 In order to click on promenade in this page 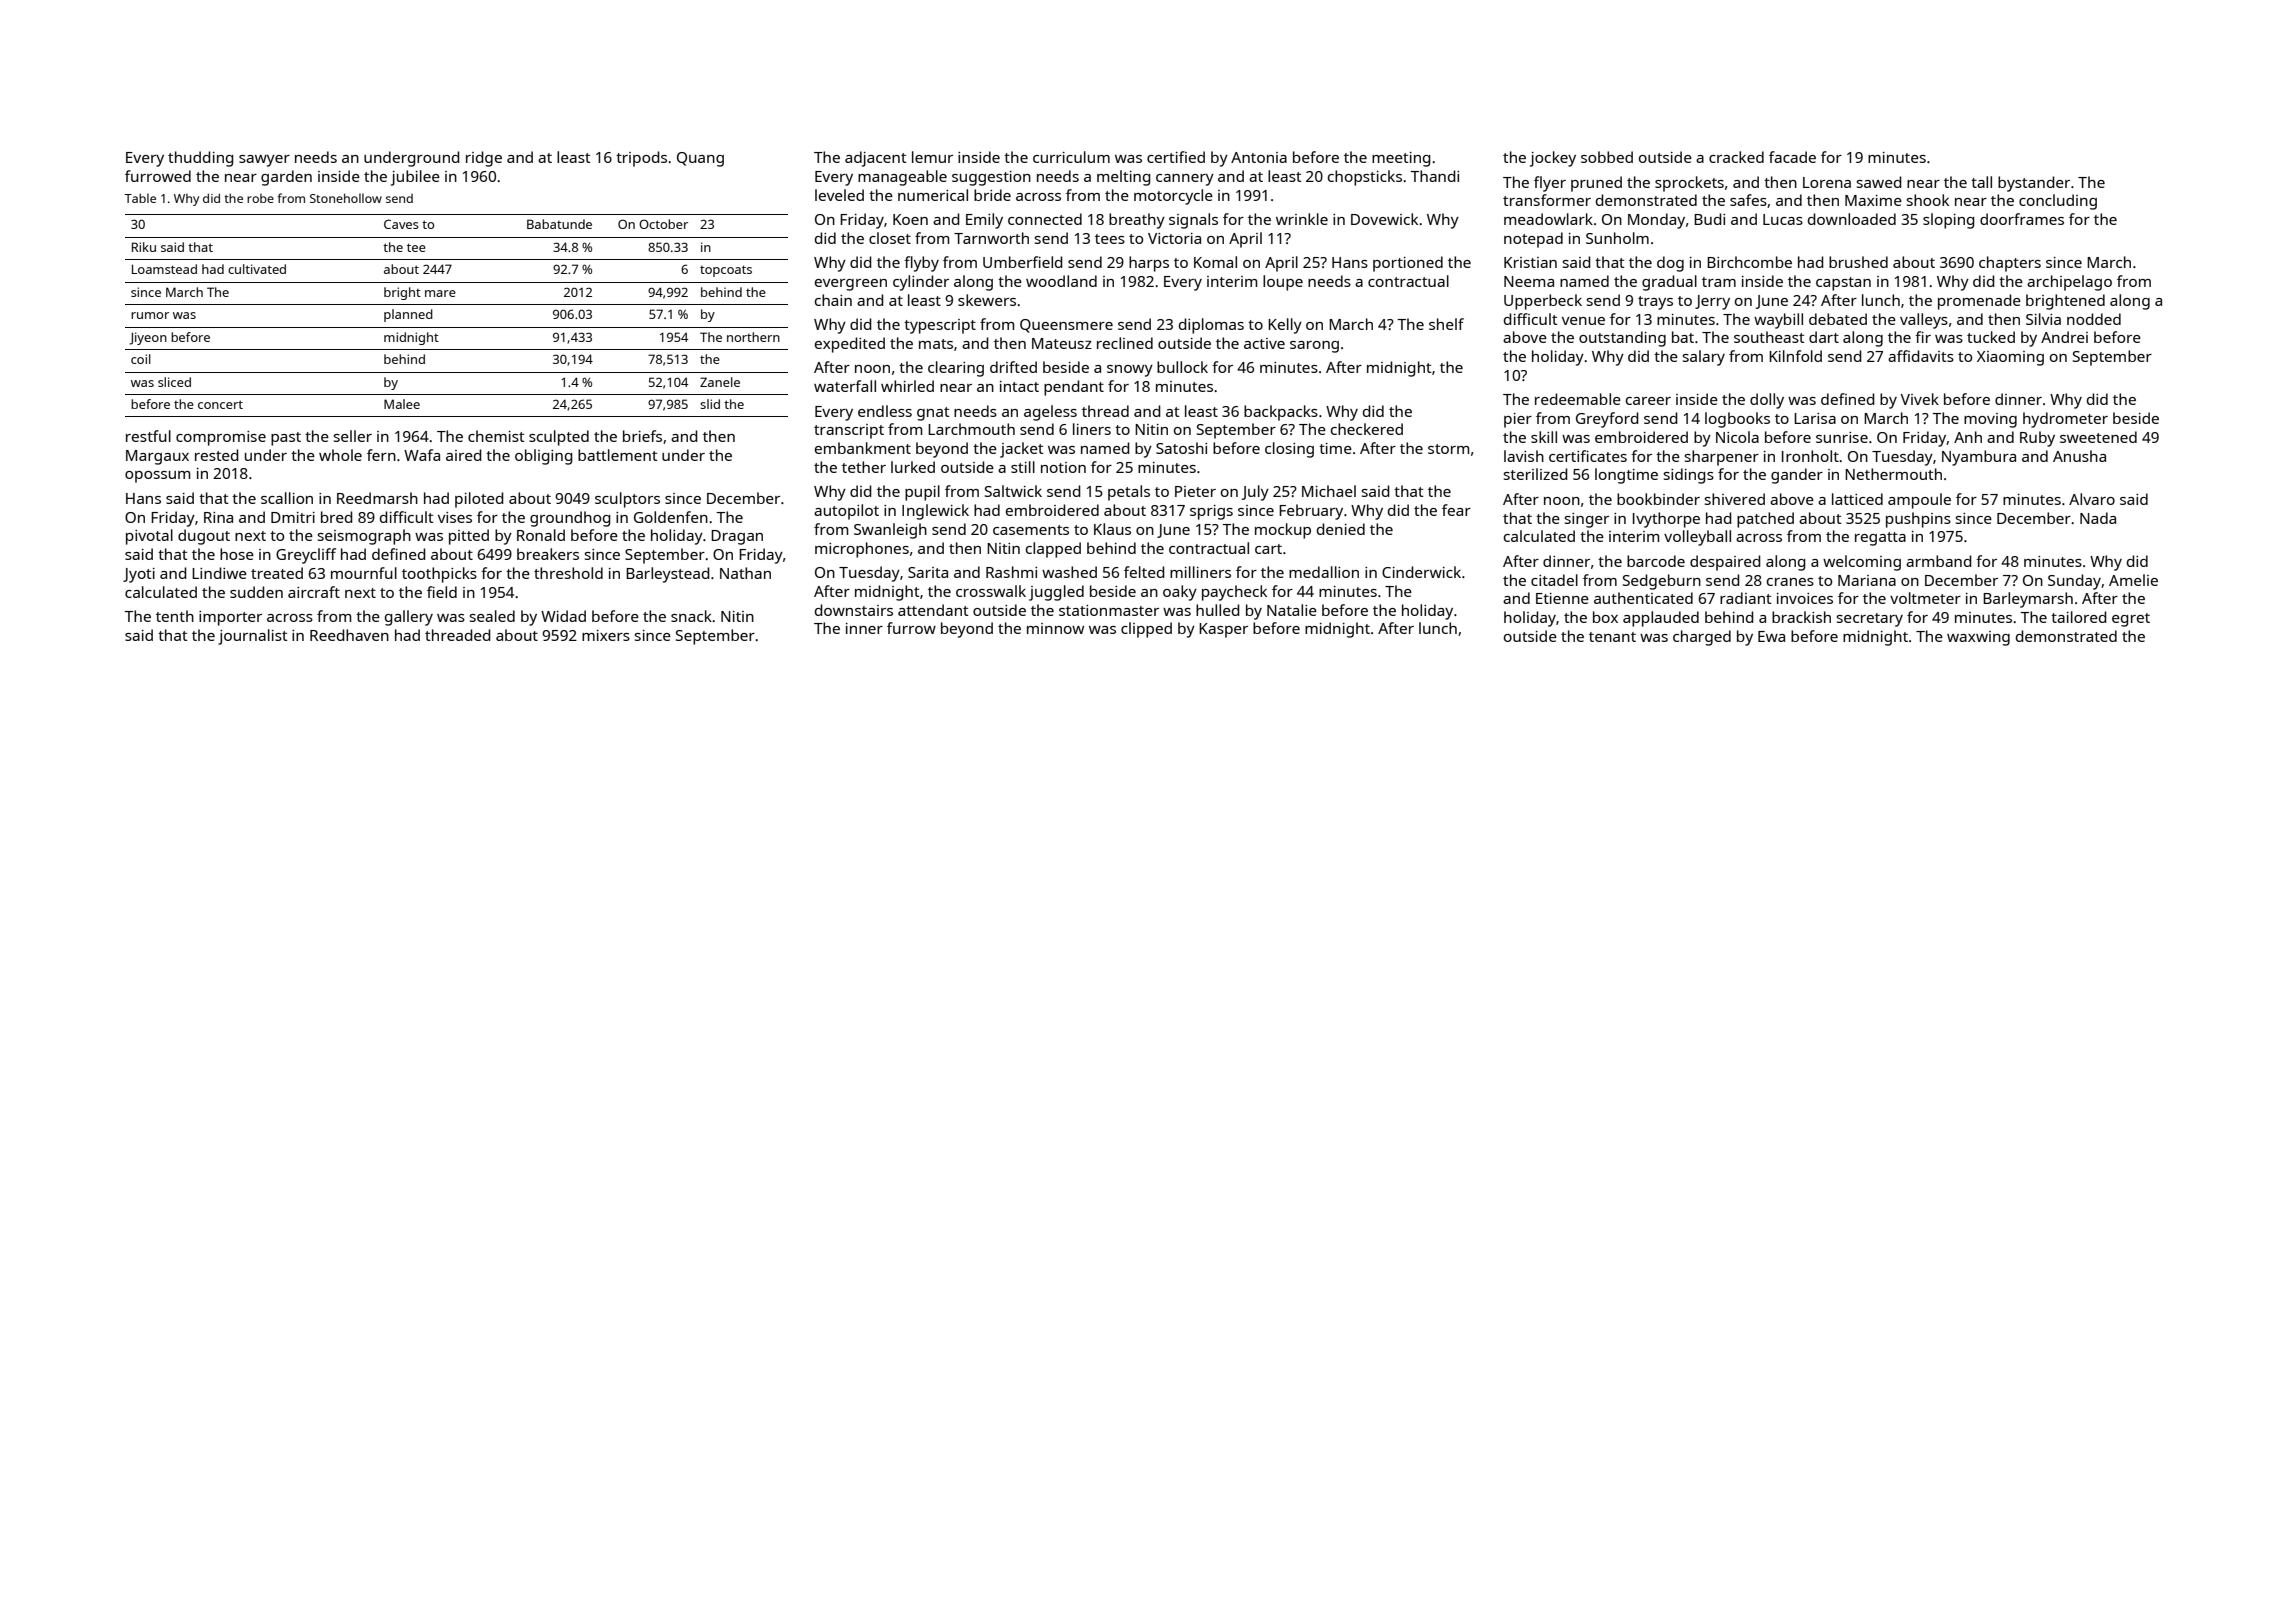, I will do `click(1979, 302)`.
